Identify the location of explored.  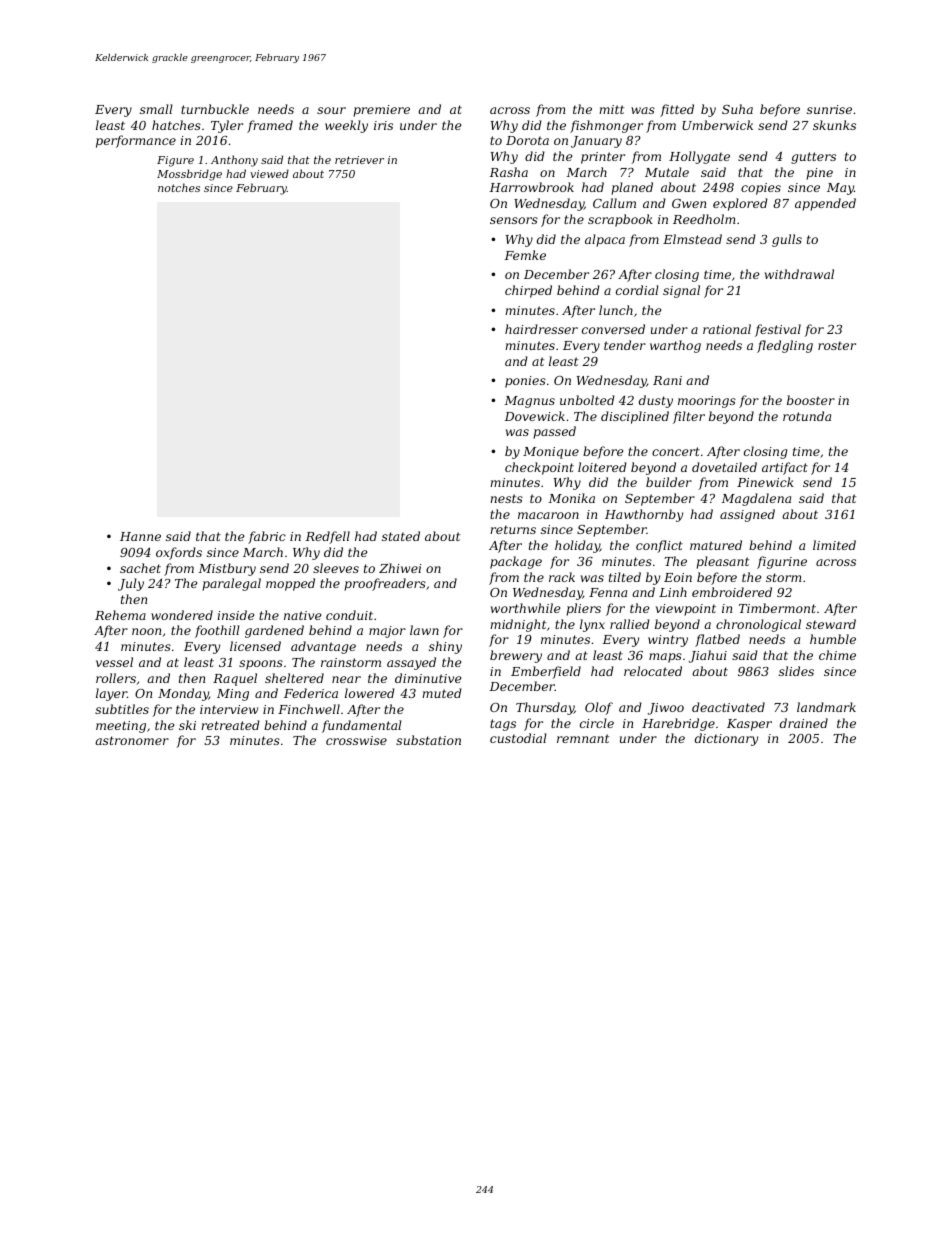
(740, 204).
